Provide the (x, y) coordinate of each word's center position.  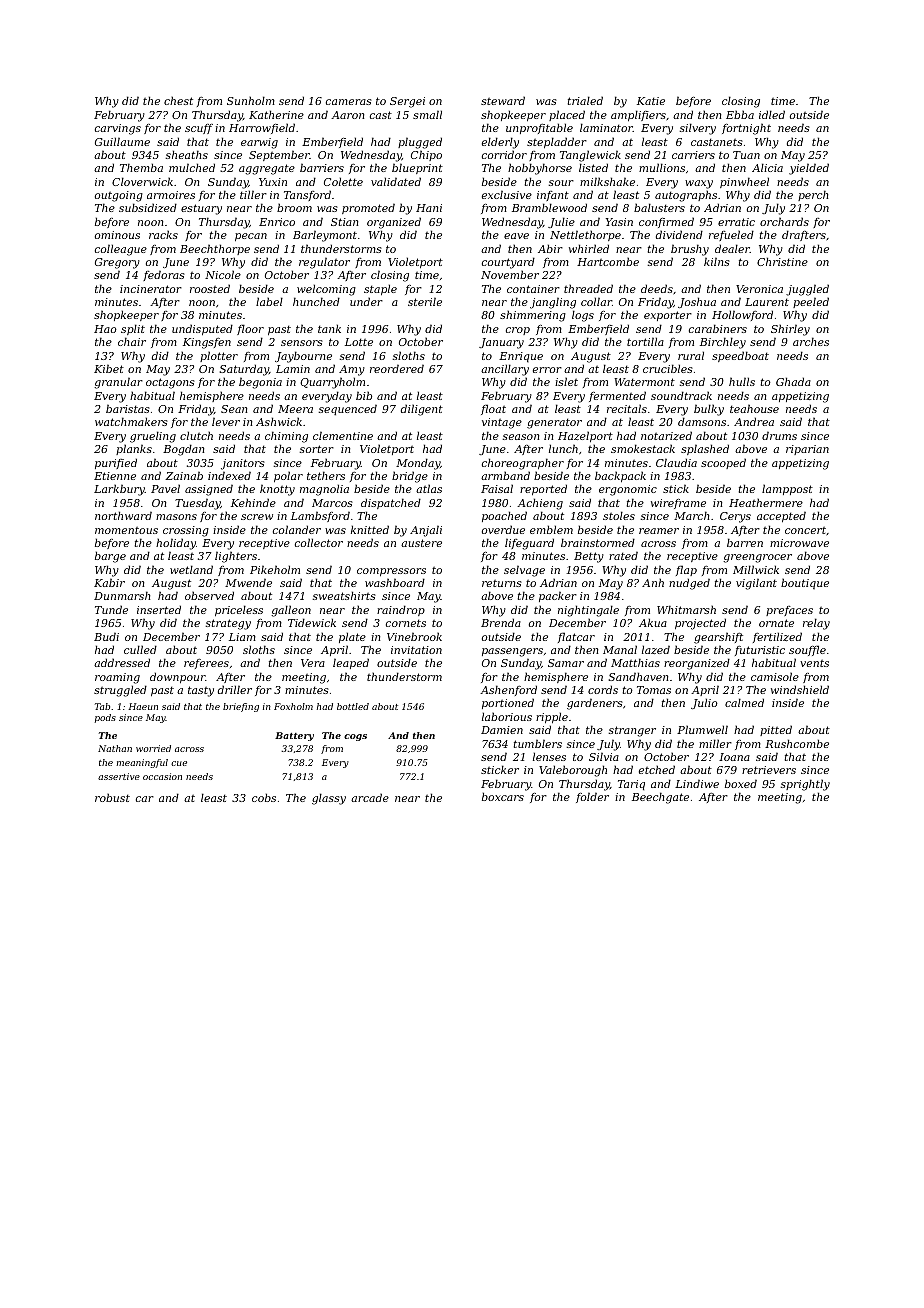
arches (811, 341)
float (493, 409)
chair (132, 341)
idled (772, 114)
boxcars (503, 796)
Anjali (426, 531)
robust (112, 797)
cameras (349, 102)
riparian (807, 450)
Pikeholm (275, 569)
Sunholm (251, 100)
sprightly (805, 785)
